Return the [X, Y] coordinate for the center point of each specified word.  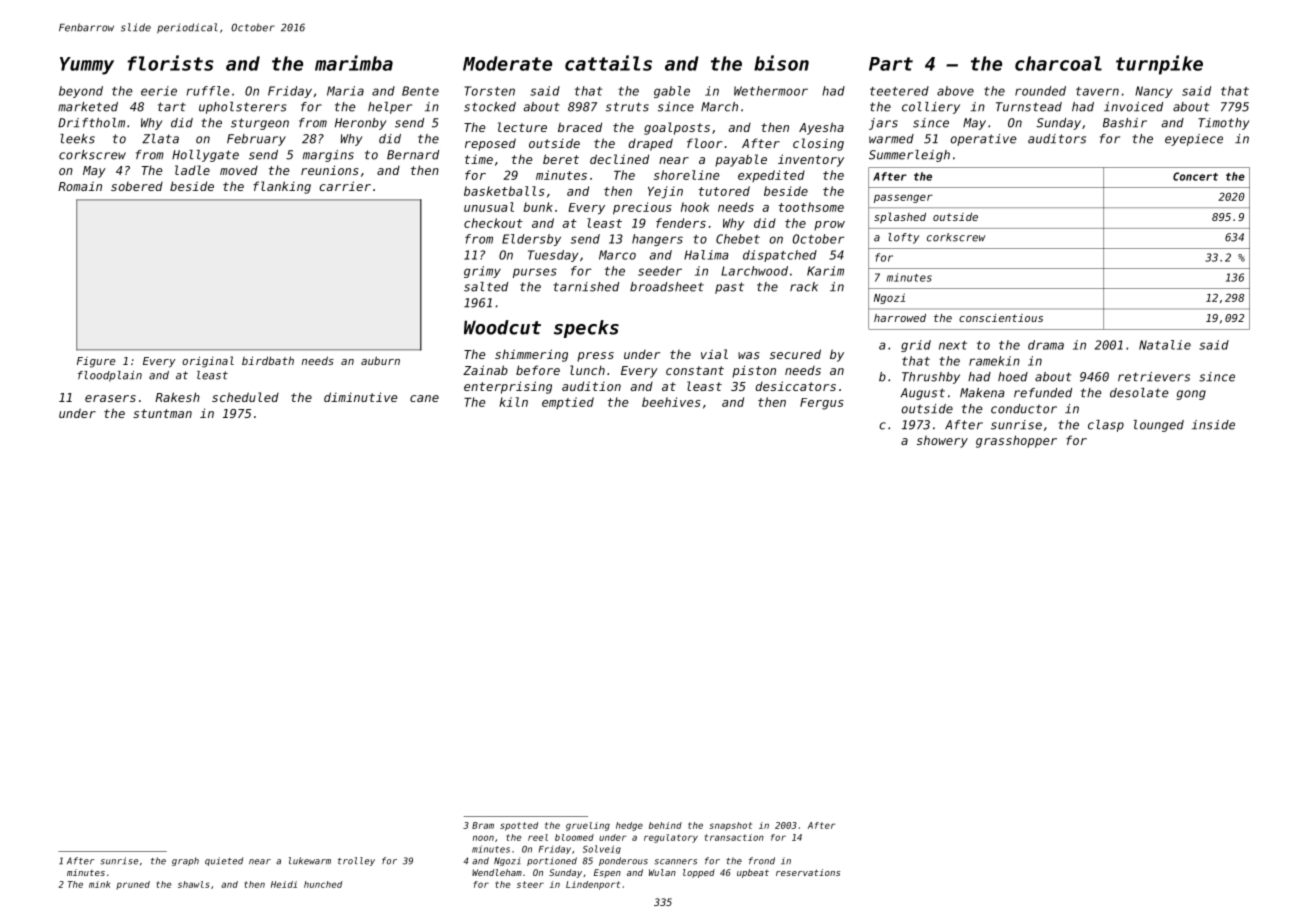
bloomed [574, 837]
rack [804, 287]
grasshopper [1016, 441]
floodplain [110, 376]
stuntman [162, 413]
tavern [1097, 91]
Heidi [284, 884]
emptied [568, 403]
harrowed [900, 318]
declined [619, 159]
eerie [159, 91]
